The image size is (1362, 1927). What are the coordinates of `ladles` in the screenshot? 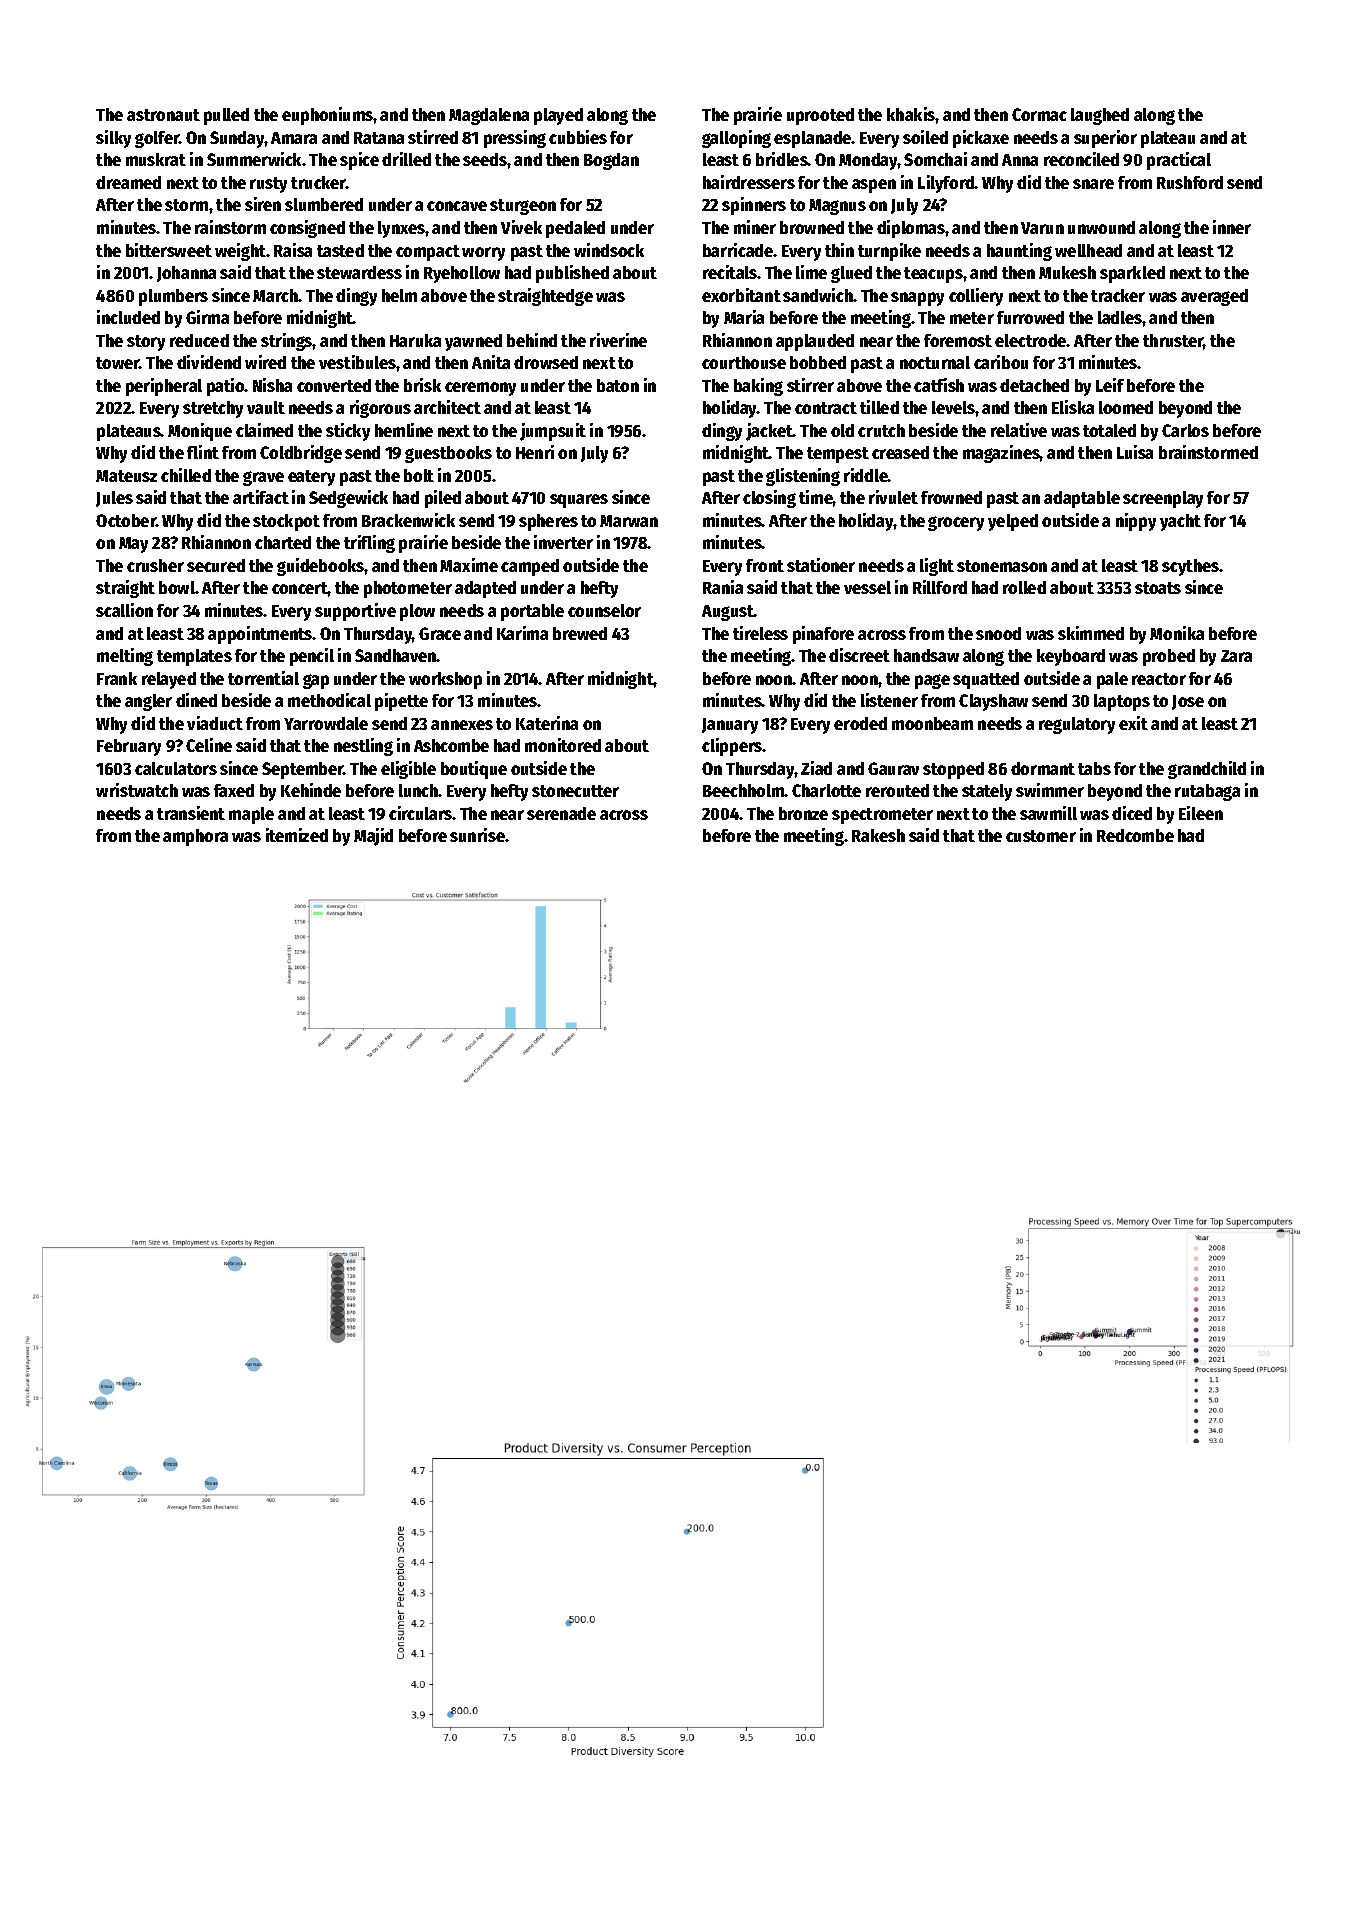 It's located at (1120, 317).
